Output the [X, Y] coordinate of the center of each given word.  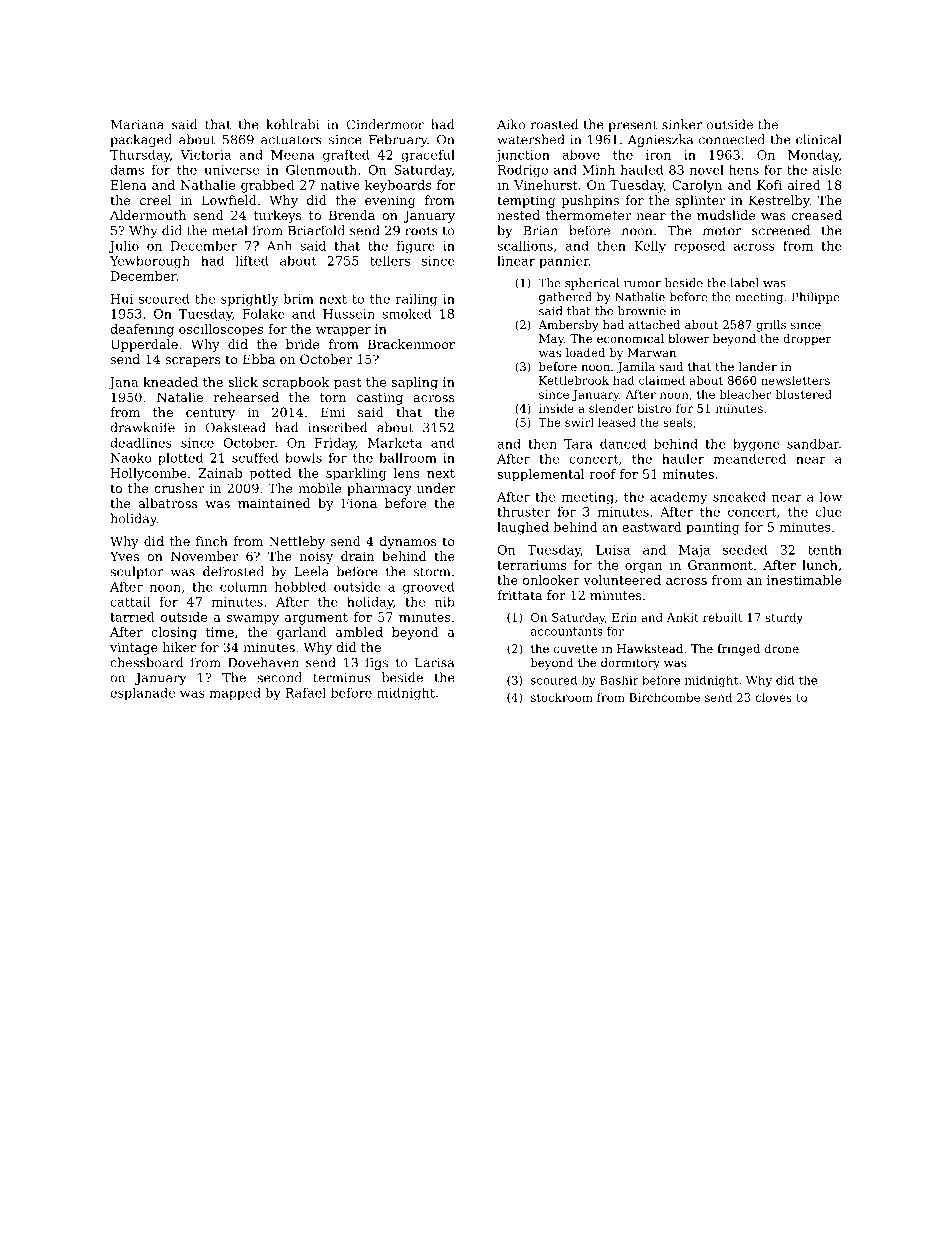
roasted [554, 124]
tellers [390, 261]
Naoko [131, 458]
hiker [179, 647]
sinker [682, 124]
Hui [122, 299]
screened [781, 230]
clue [828, 511]
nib [445, 601]
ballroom [408, 458]
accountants [567, 631]
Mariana [137, 125]
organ [644, 568]
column [243, 586]
